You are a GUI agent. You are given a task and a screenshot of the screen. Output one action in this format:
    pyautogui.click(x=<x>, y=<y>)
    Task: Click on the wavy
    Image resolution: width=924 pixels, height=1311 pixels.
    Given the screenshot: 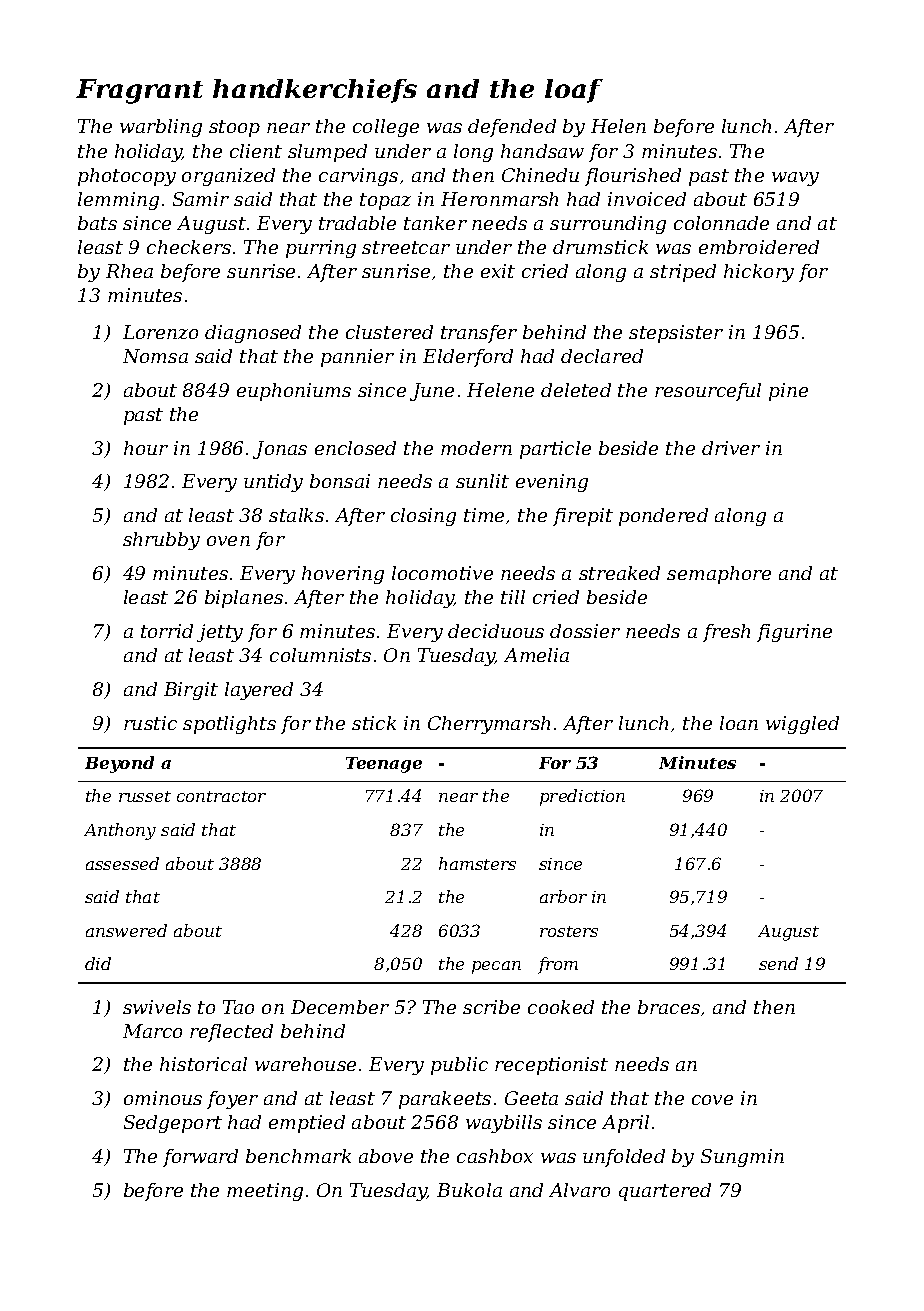 What is the action you would take?
    pyautogui.click(x=795, y=179)
